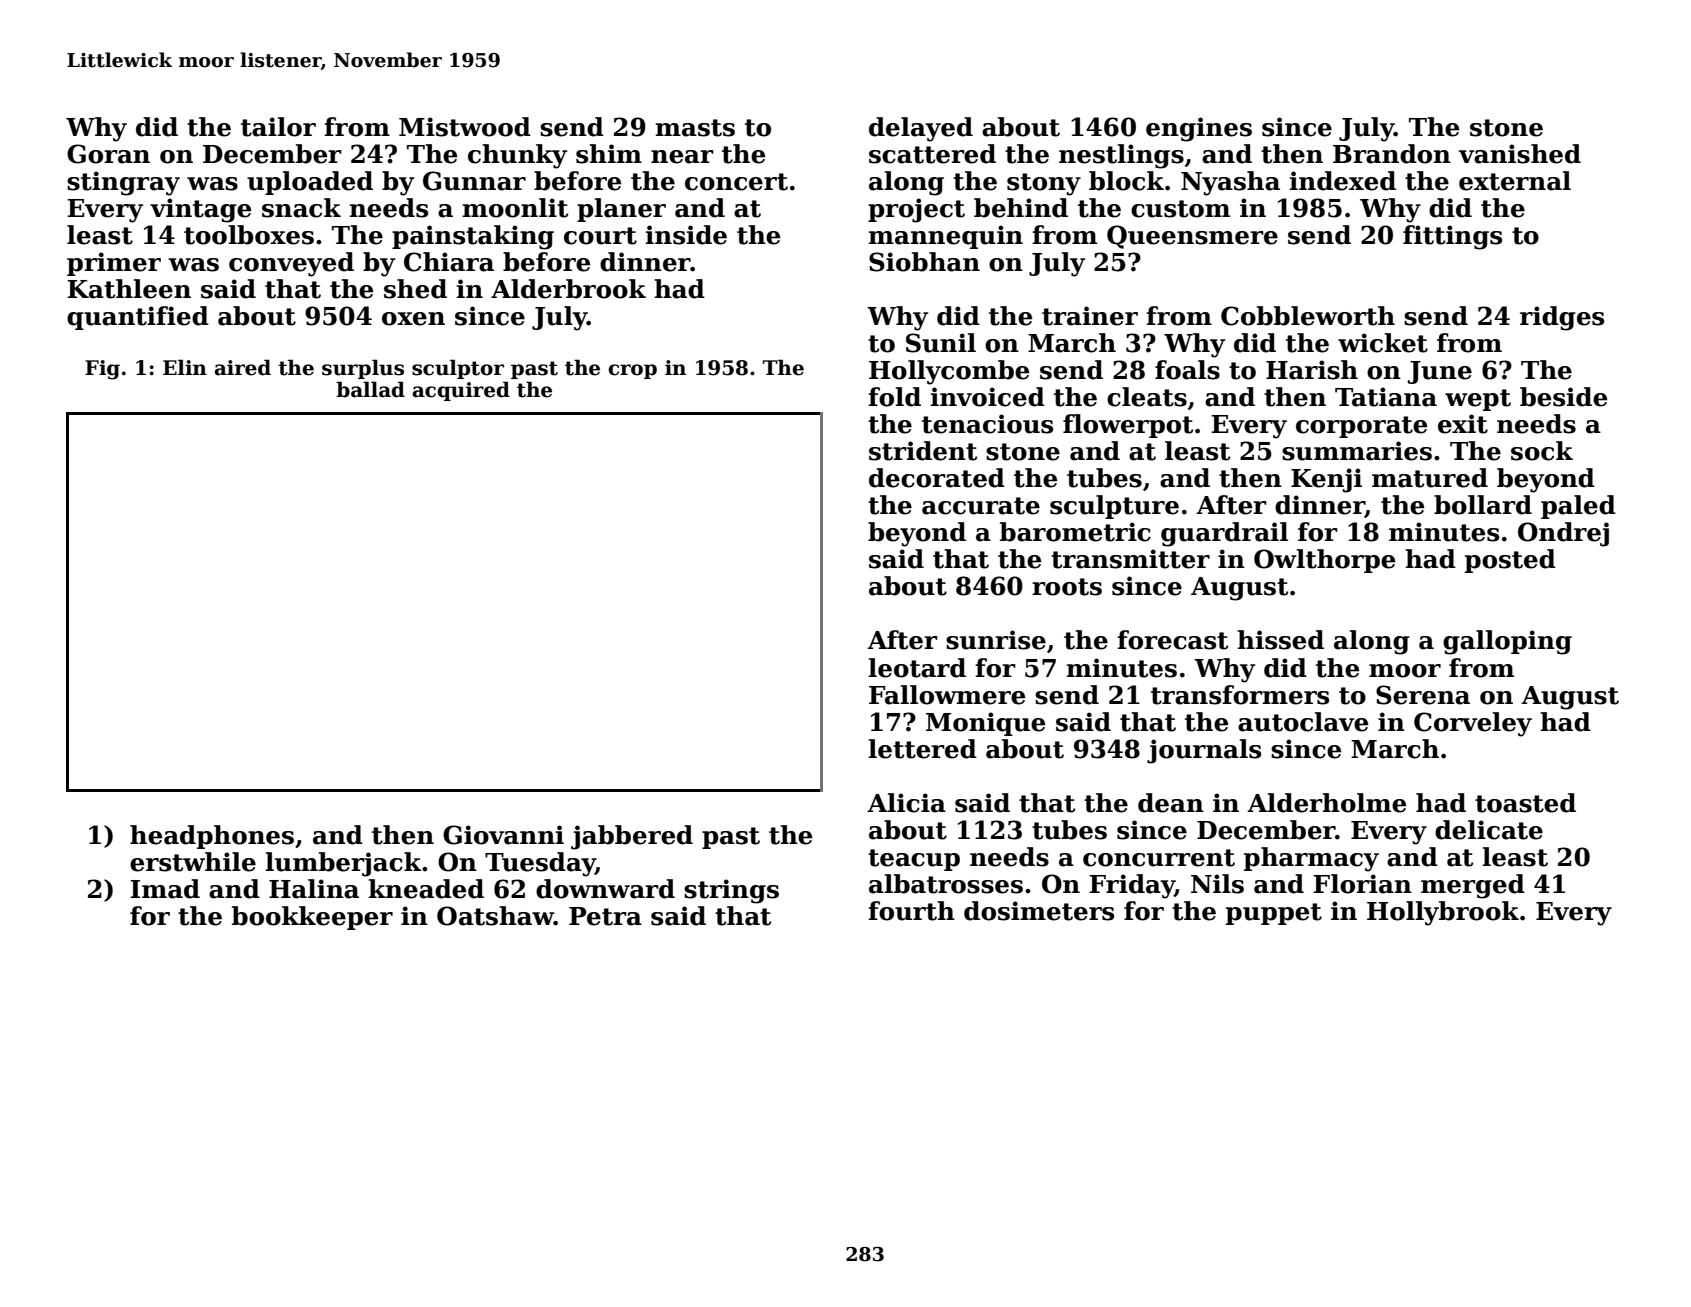  I want to click on accurate, so click(981, 506).
